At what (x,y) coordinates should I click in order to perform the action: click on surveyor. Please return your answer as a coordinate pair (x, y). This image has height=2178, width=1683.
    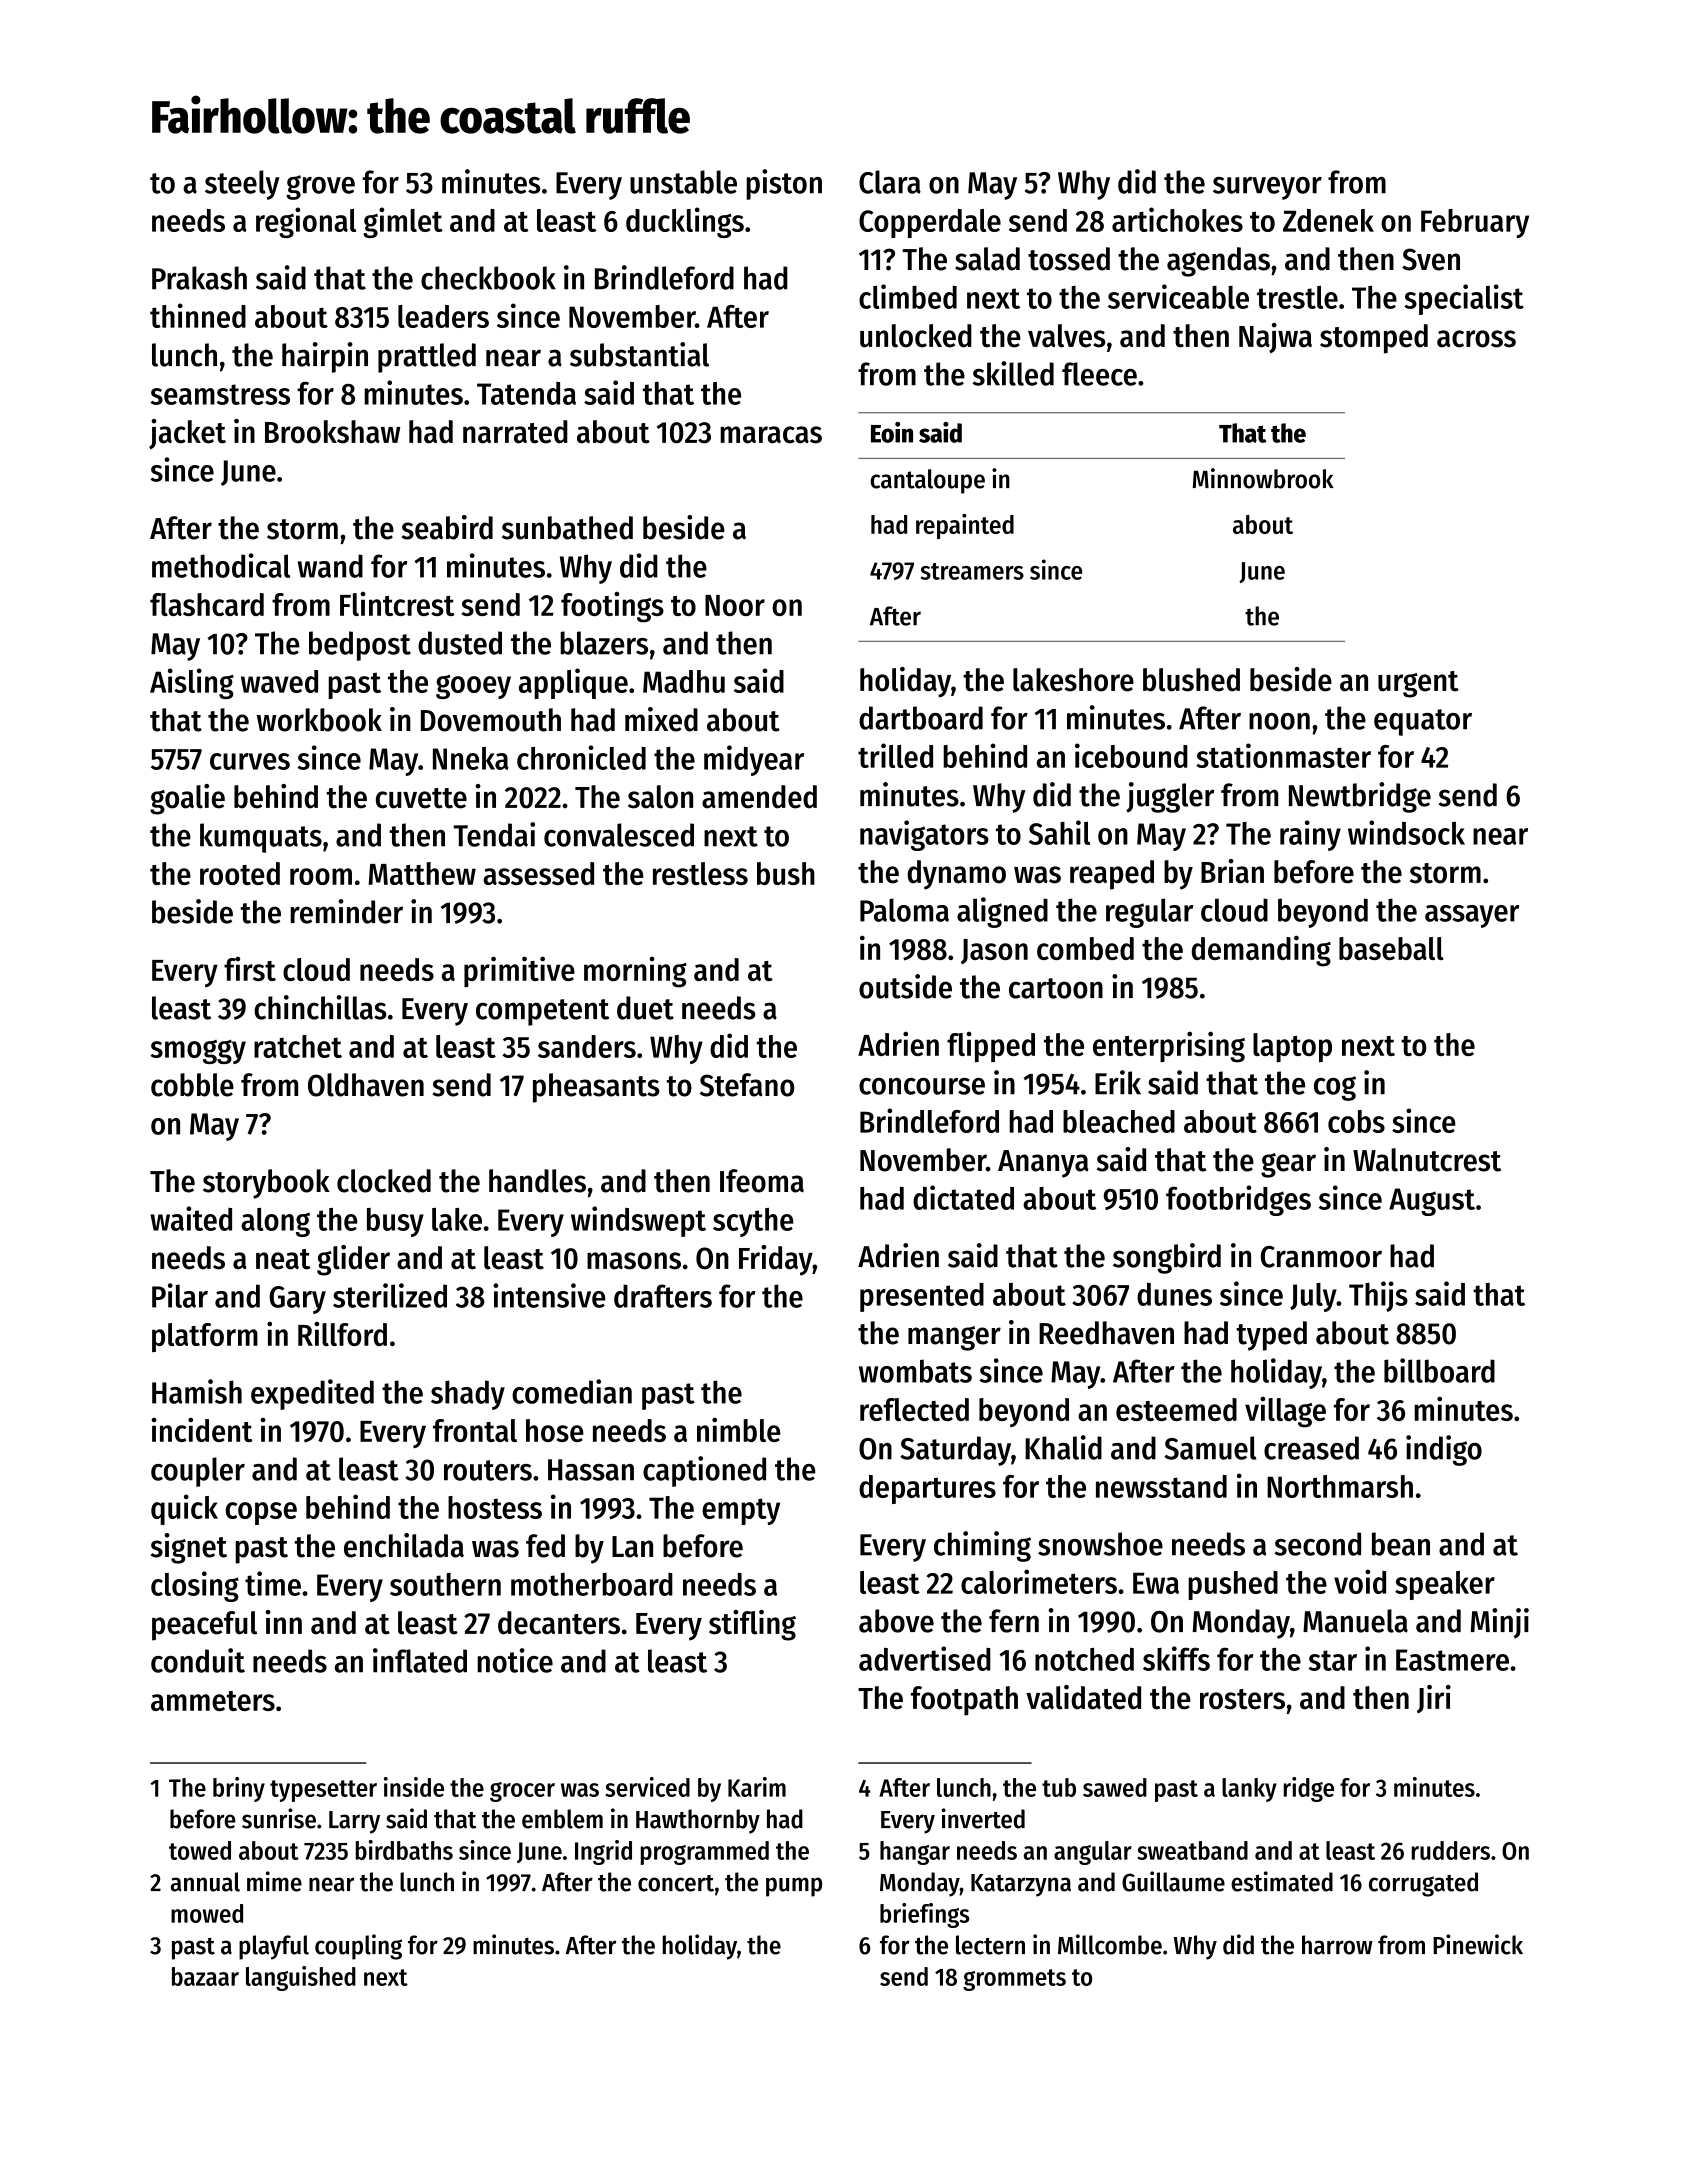
    Looking at the image, I should click on (1267, 188).
